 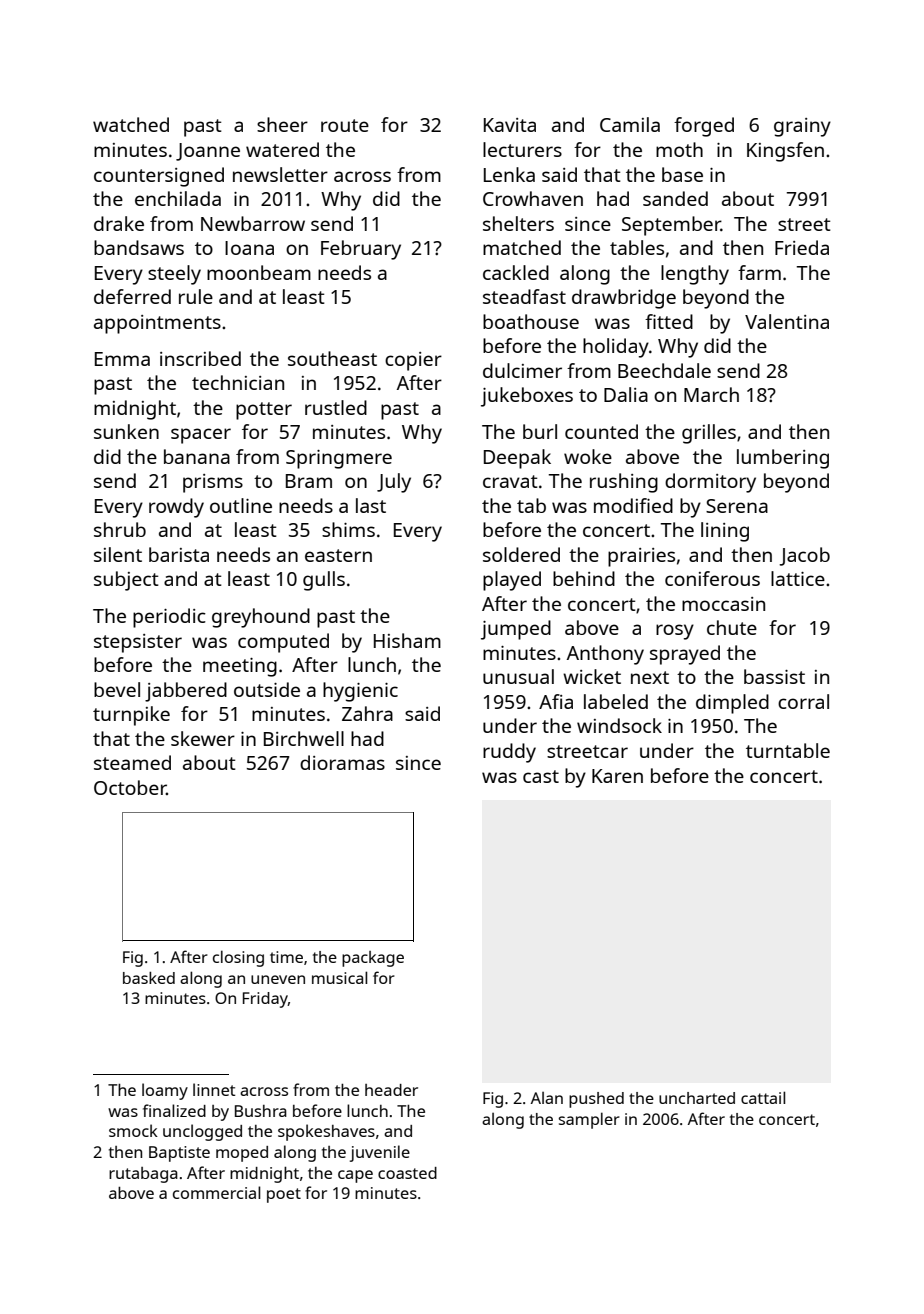 I want to click on rustled, so click(x=336, y=407).
